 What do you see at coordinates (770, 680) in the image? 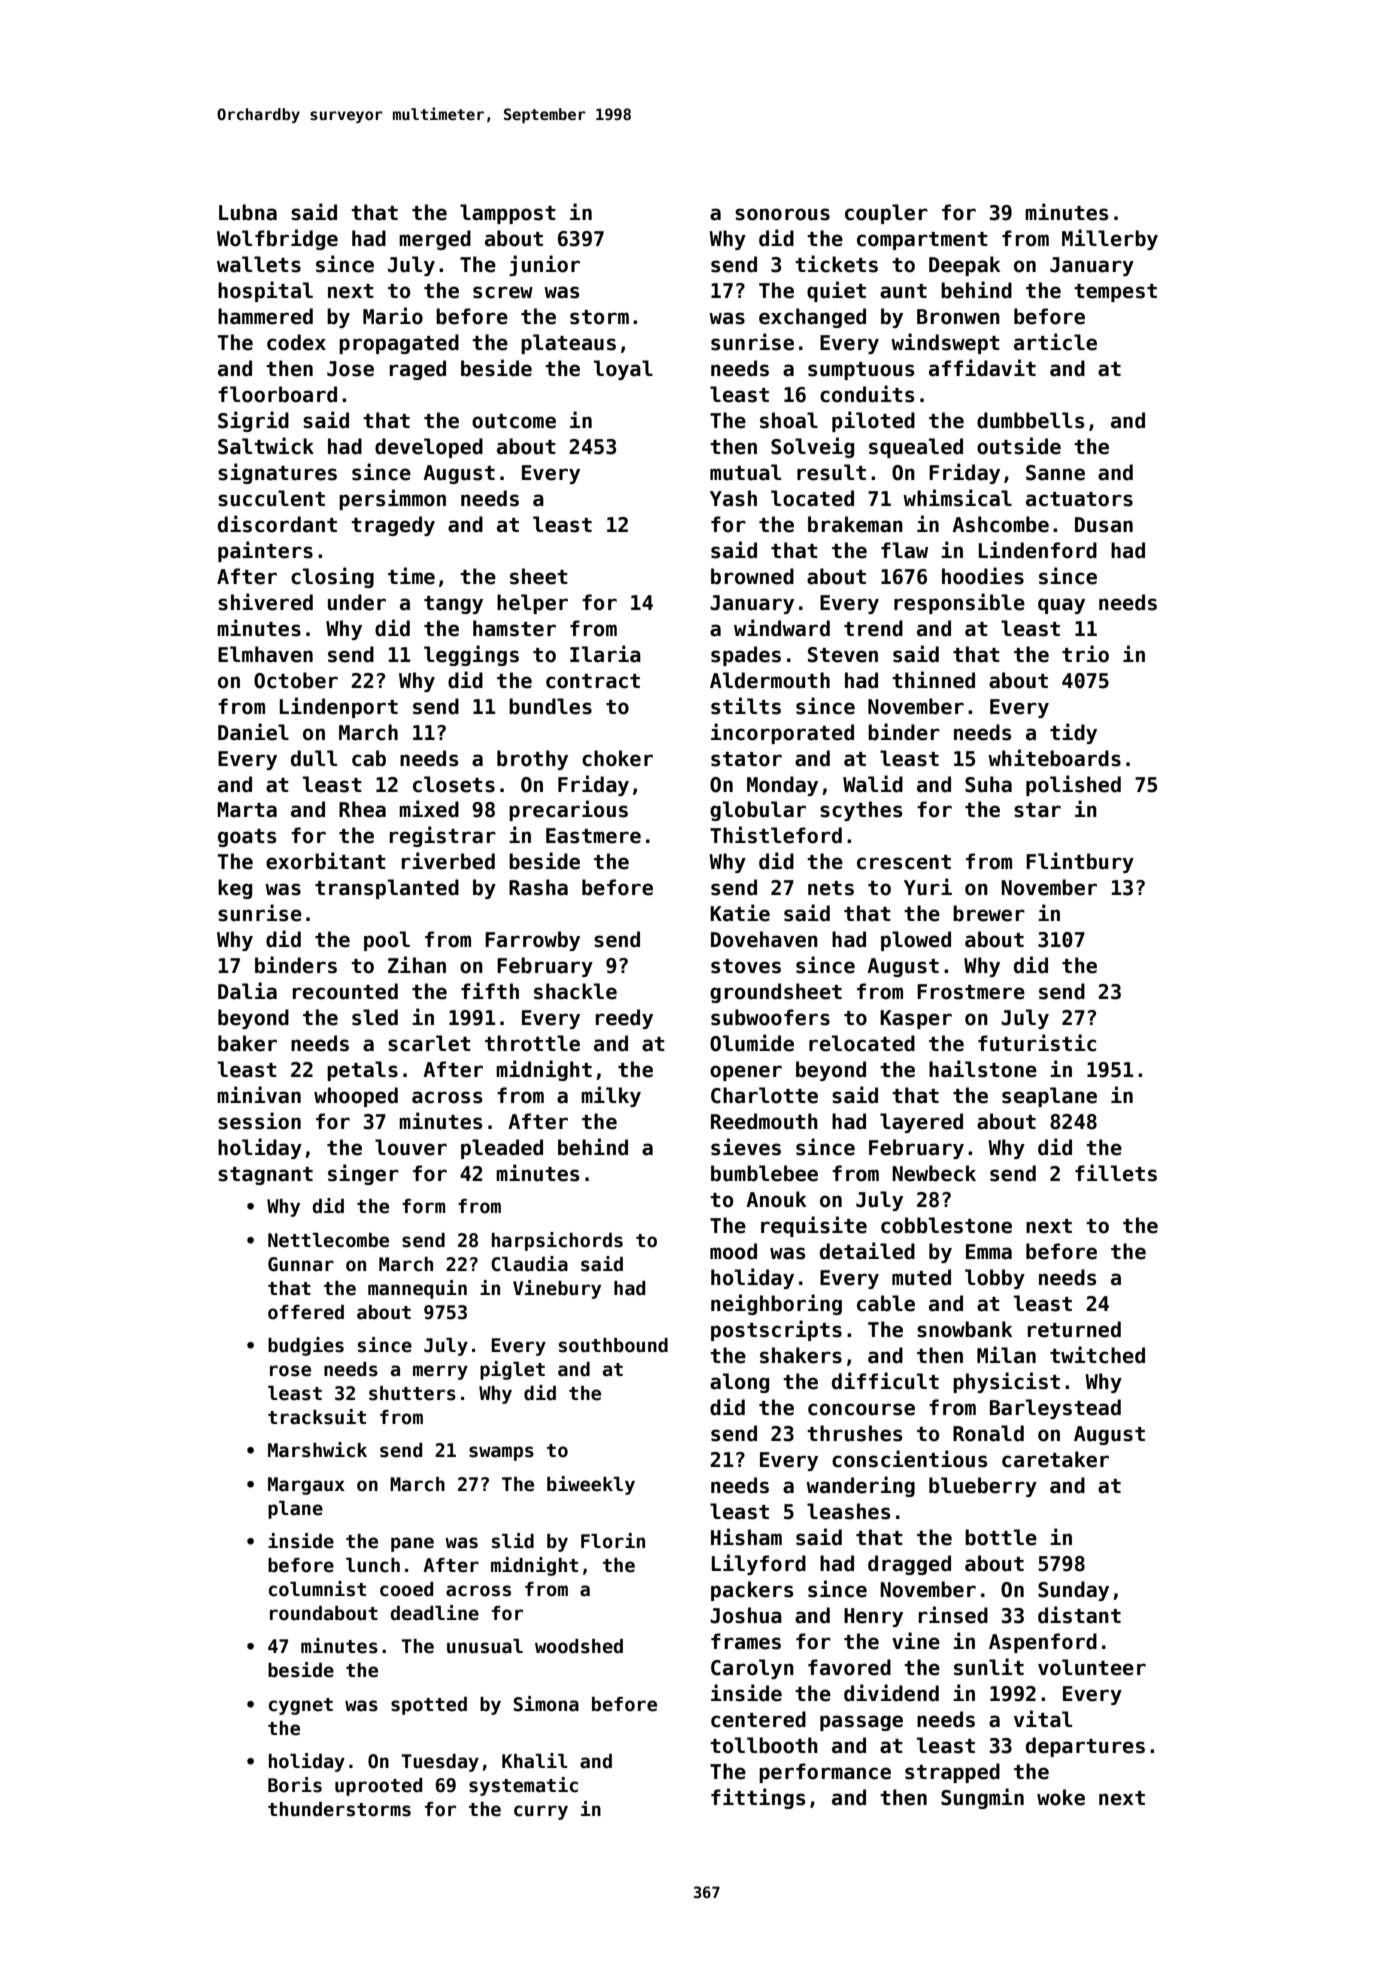
I see `Aldermouth` at bounding box center [770, 680].
